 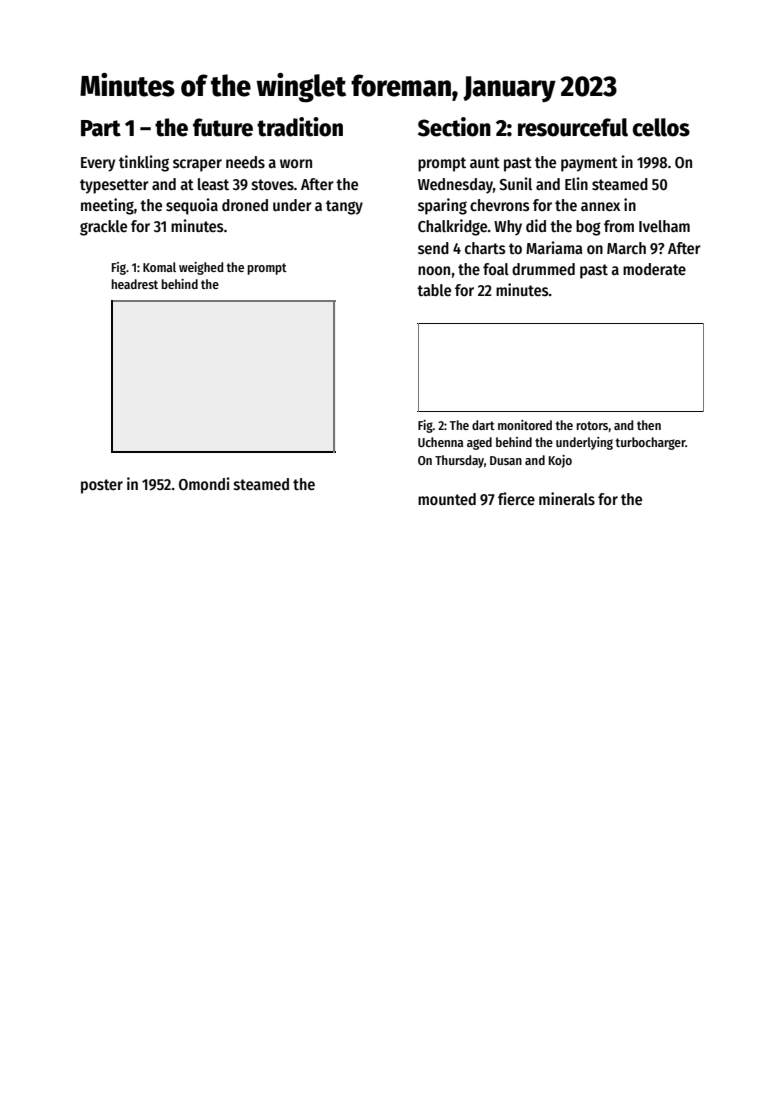 What do you see at coordinates (134, 284) in the screenshot?
I see `headrest` at bounding box center [134, 284].
